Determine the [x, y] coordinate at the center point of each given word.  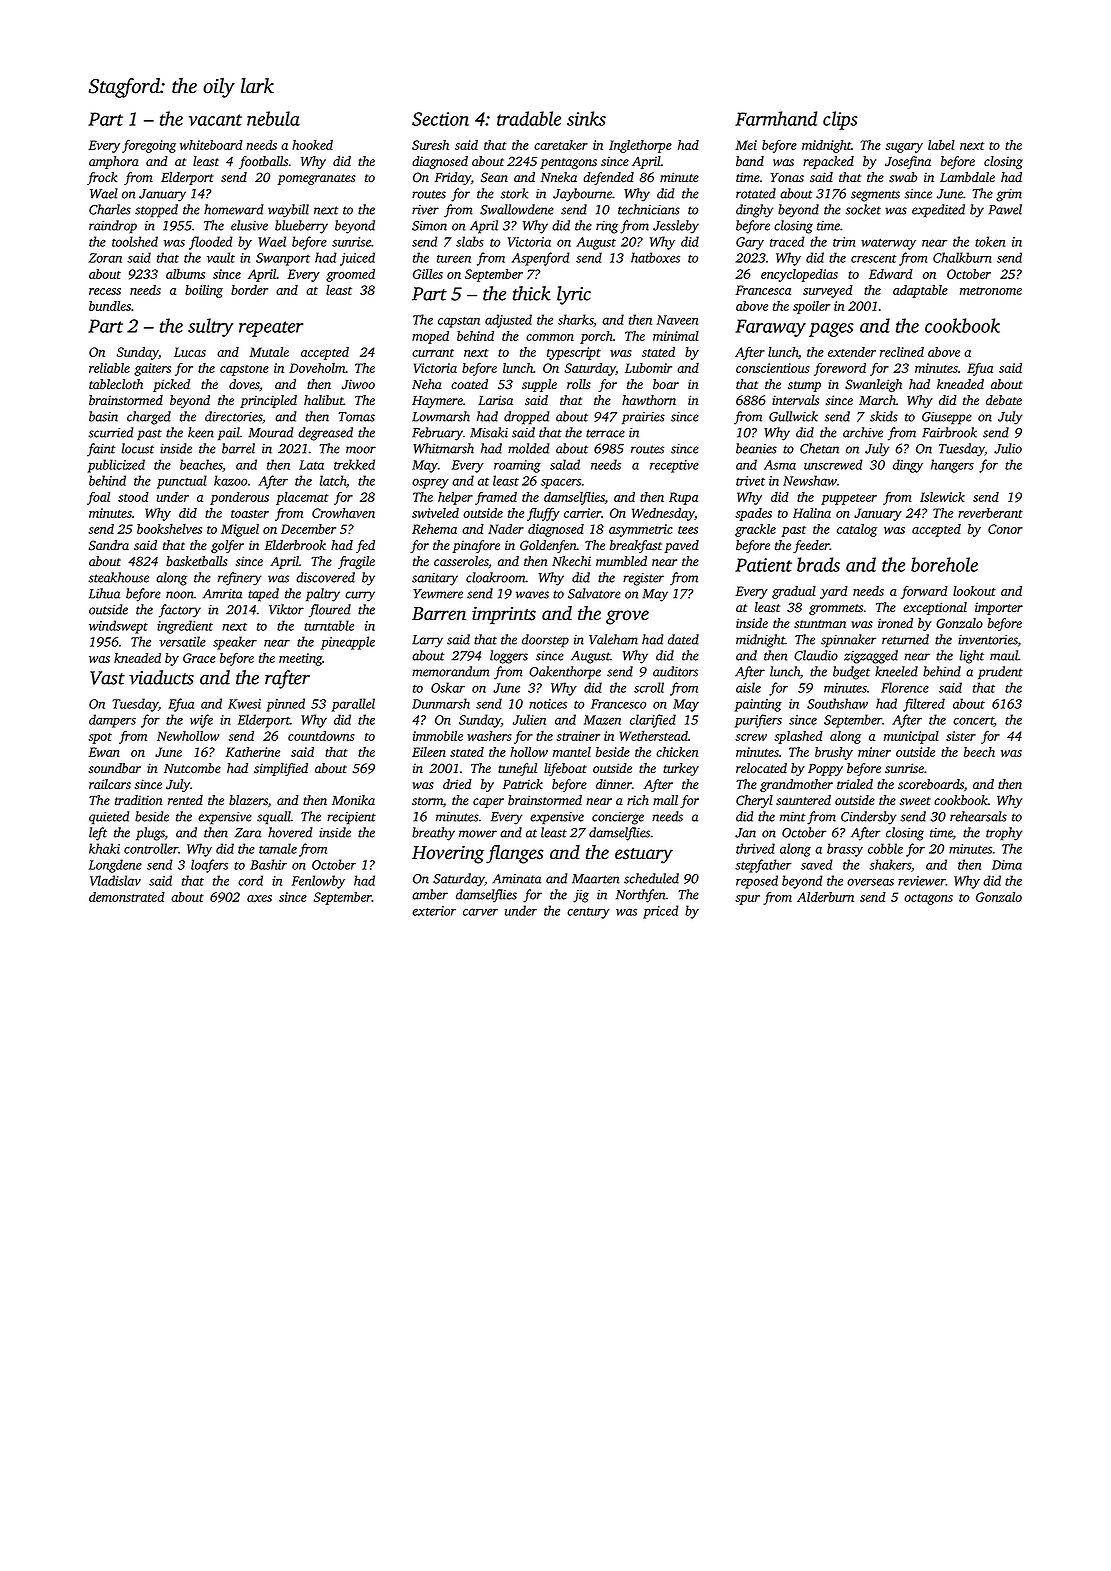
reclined [902, 352]
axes [259, 898]
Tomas [356, 417]
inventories [988, 640]
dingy [908, 466]
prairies [643, 418]
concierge [618, 818]
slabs [470, 241]
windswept [118, 627]
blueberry [301, 227]
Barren [439, 613]
